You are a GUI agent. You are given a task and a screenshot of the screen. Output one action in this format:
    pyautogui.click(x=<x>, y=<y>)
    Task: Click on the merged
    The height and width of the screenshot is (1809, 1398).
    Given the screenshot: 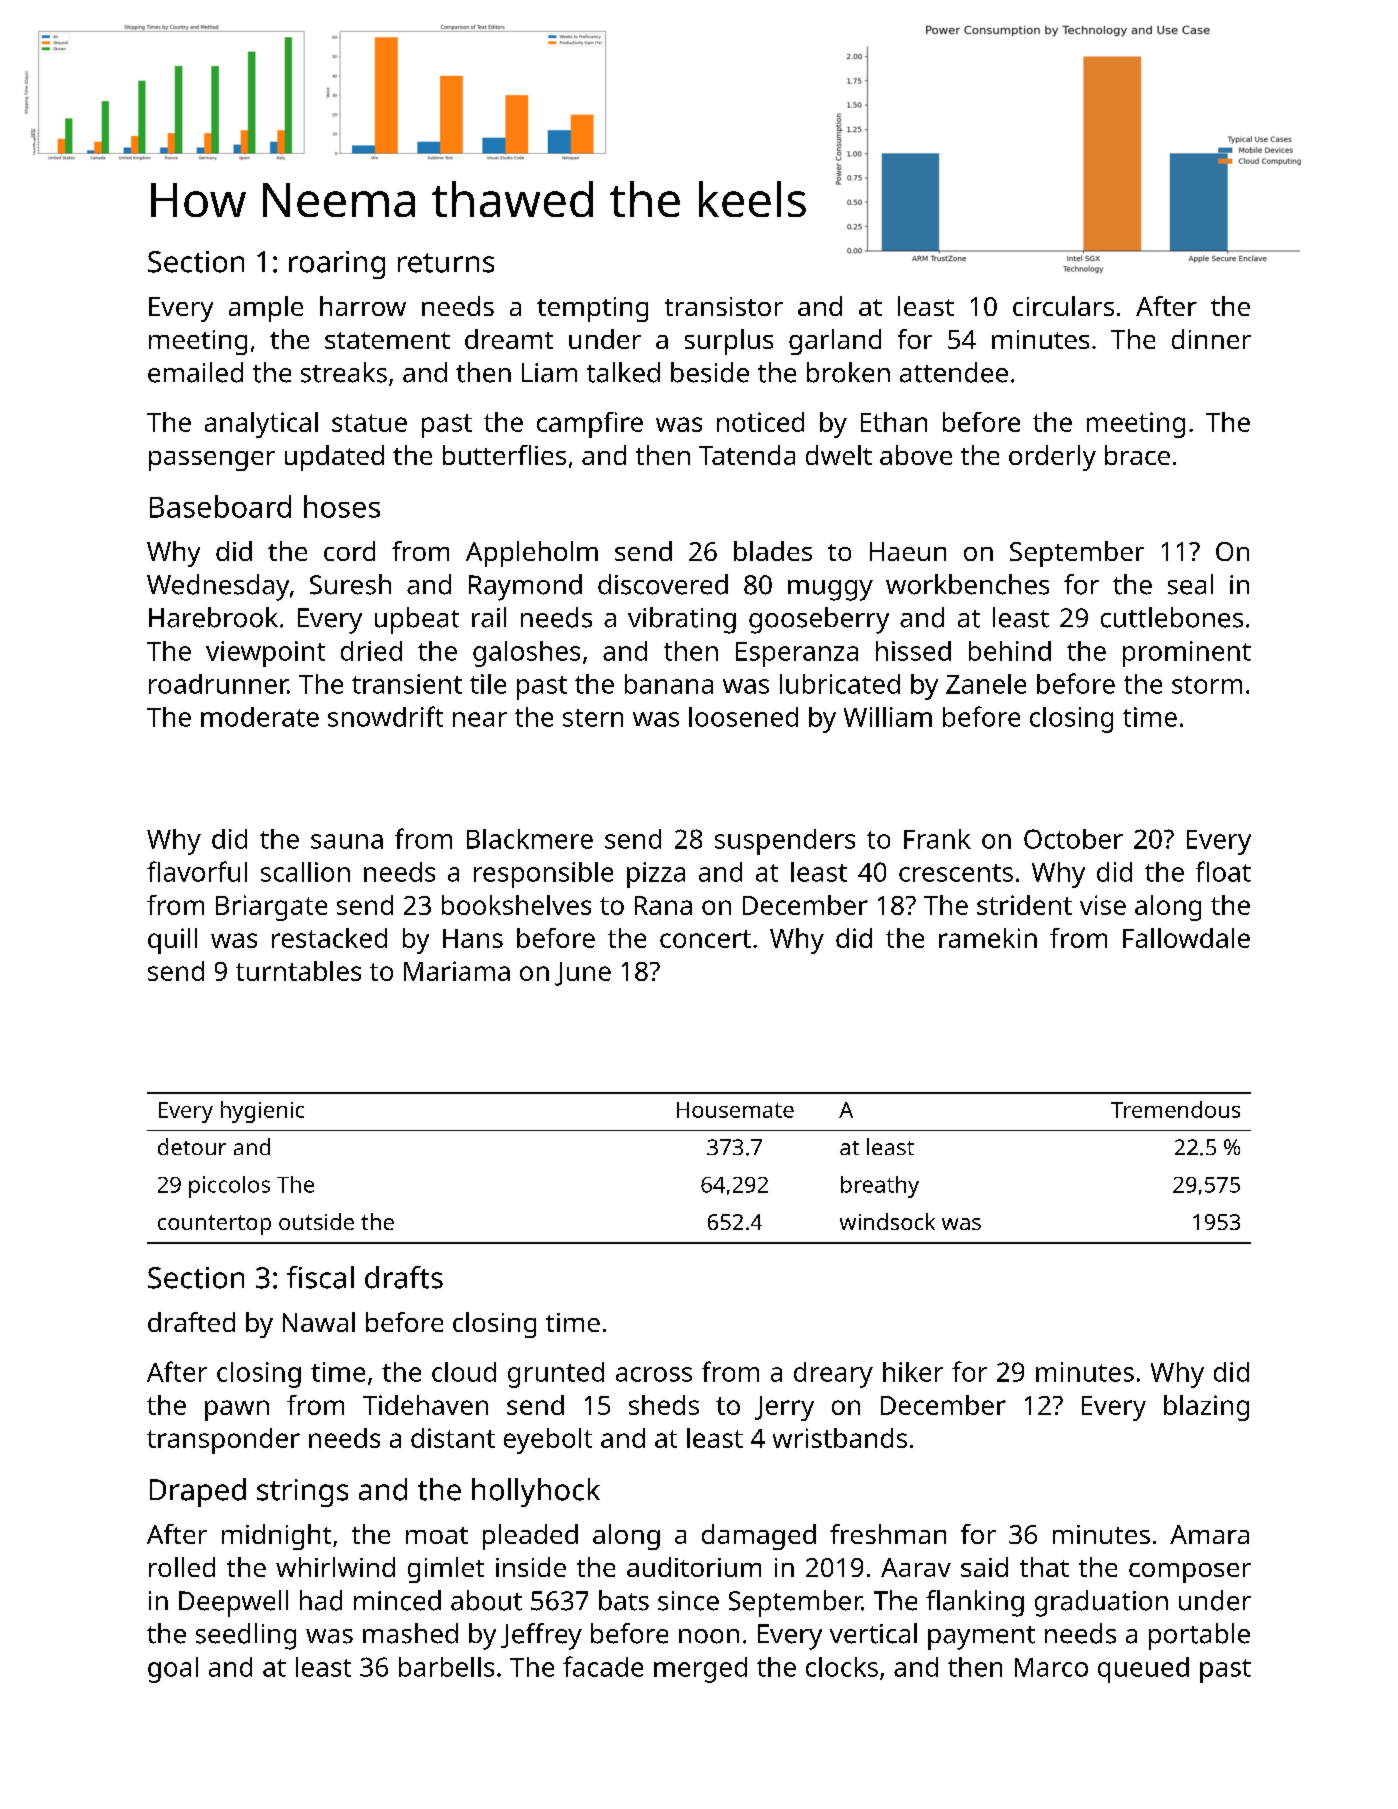 What is the action you would take?
    pyautogui.click(x=700, y=1670)
